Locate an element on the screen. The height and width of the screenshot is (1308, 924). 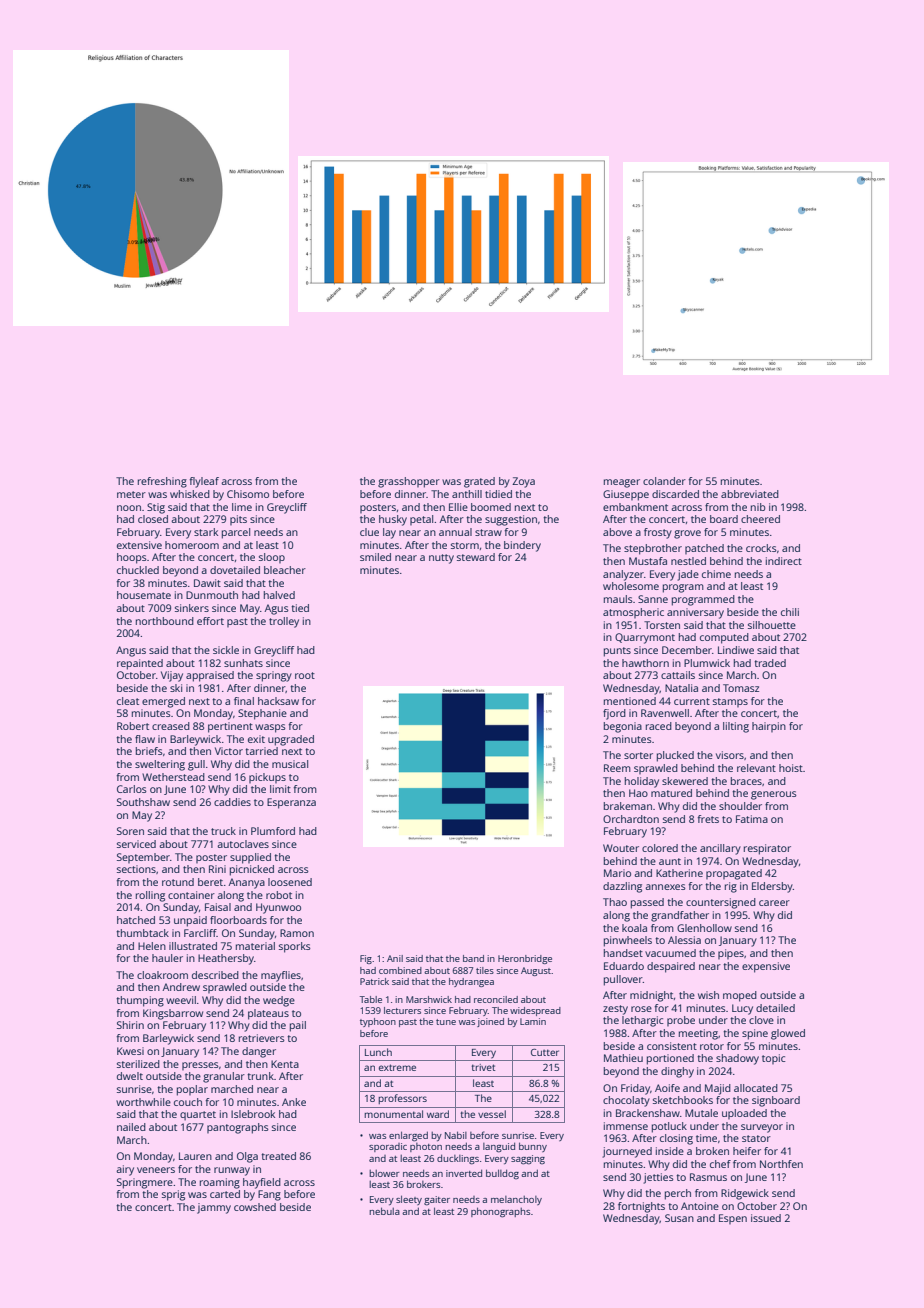
sloop is located at coordinates (272, 558).
